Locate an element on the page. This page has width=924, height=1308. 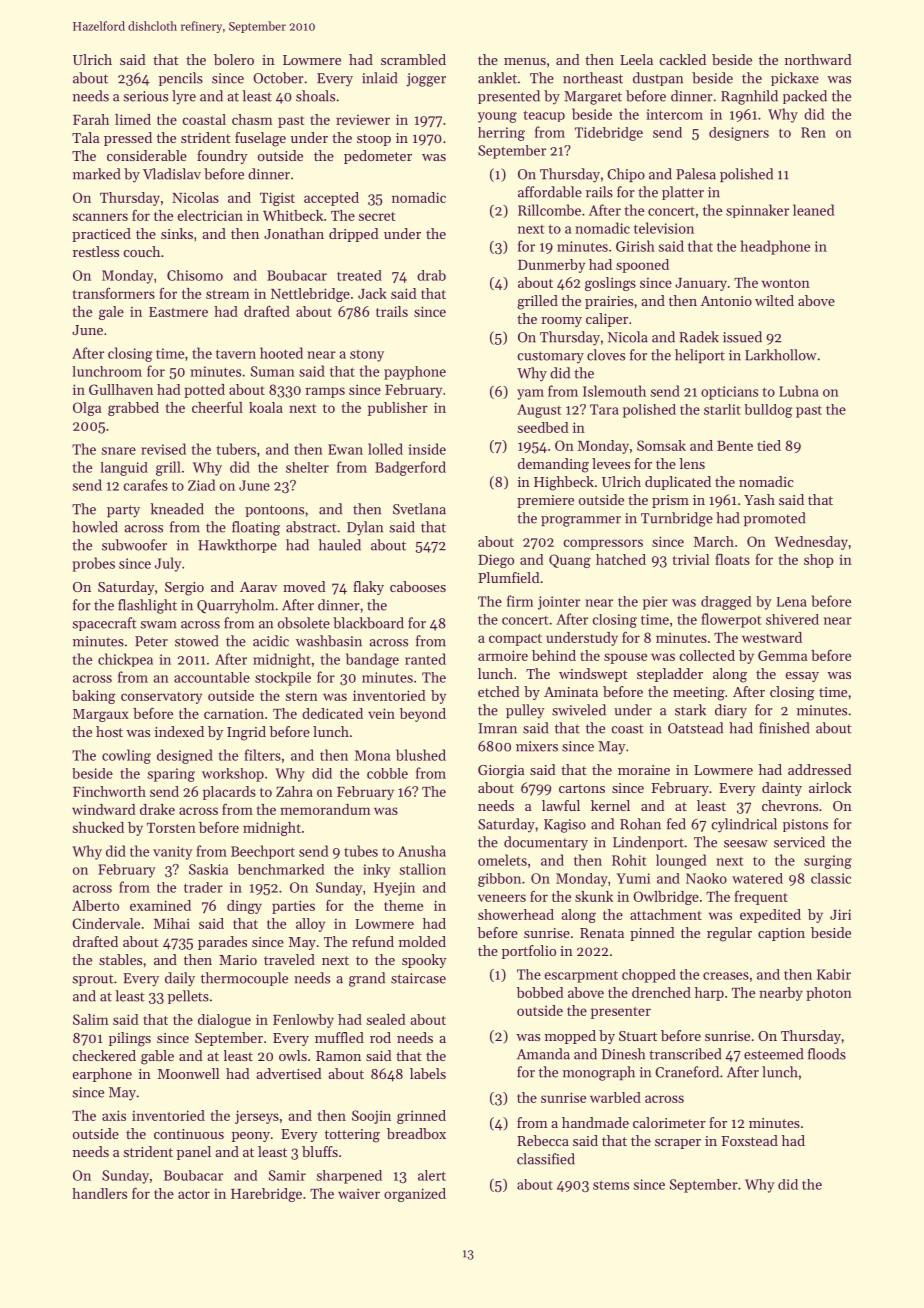
pencils is located at coordinates (181, 79).
